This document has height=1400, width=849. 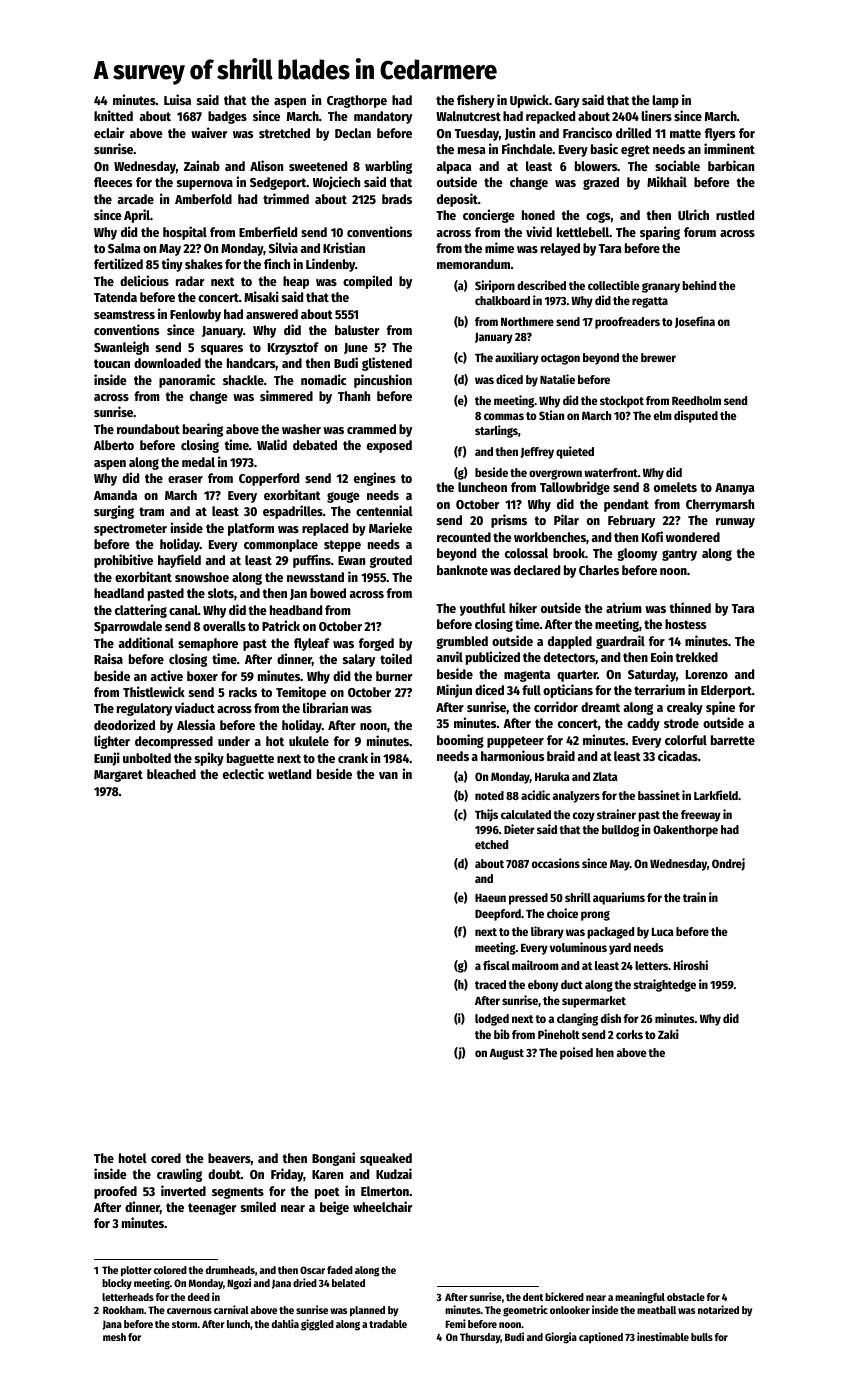 I want to click on Raisa, so click(x=108, y=658).
